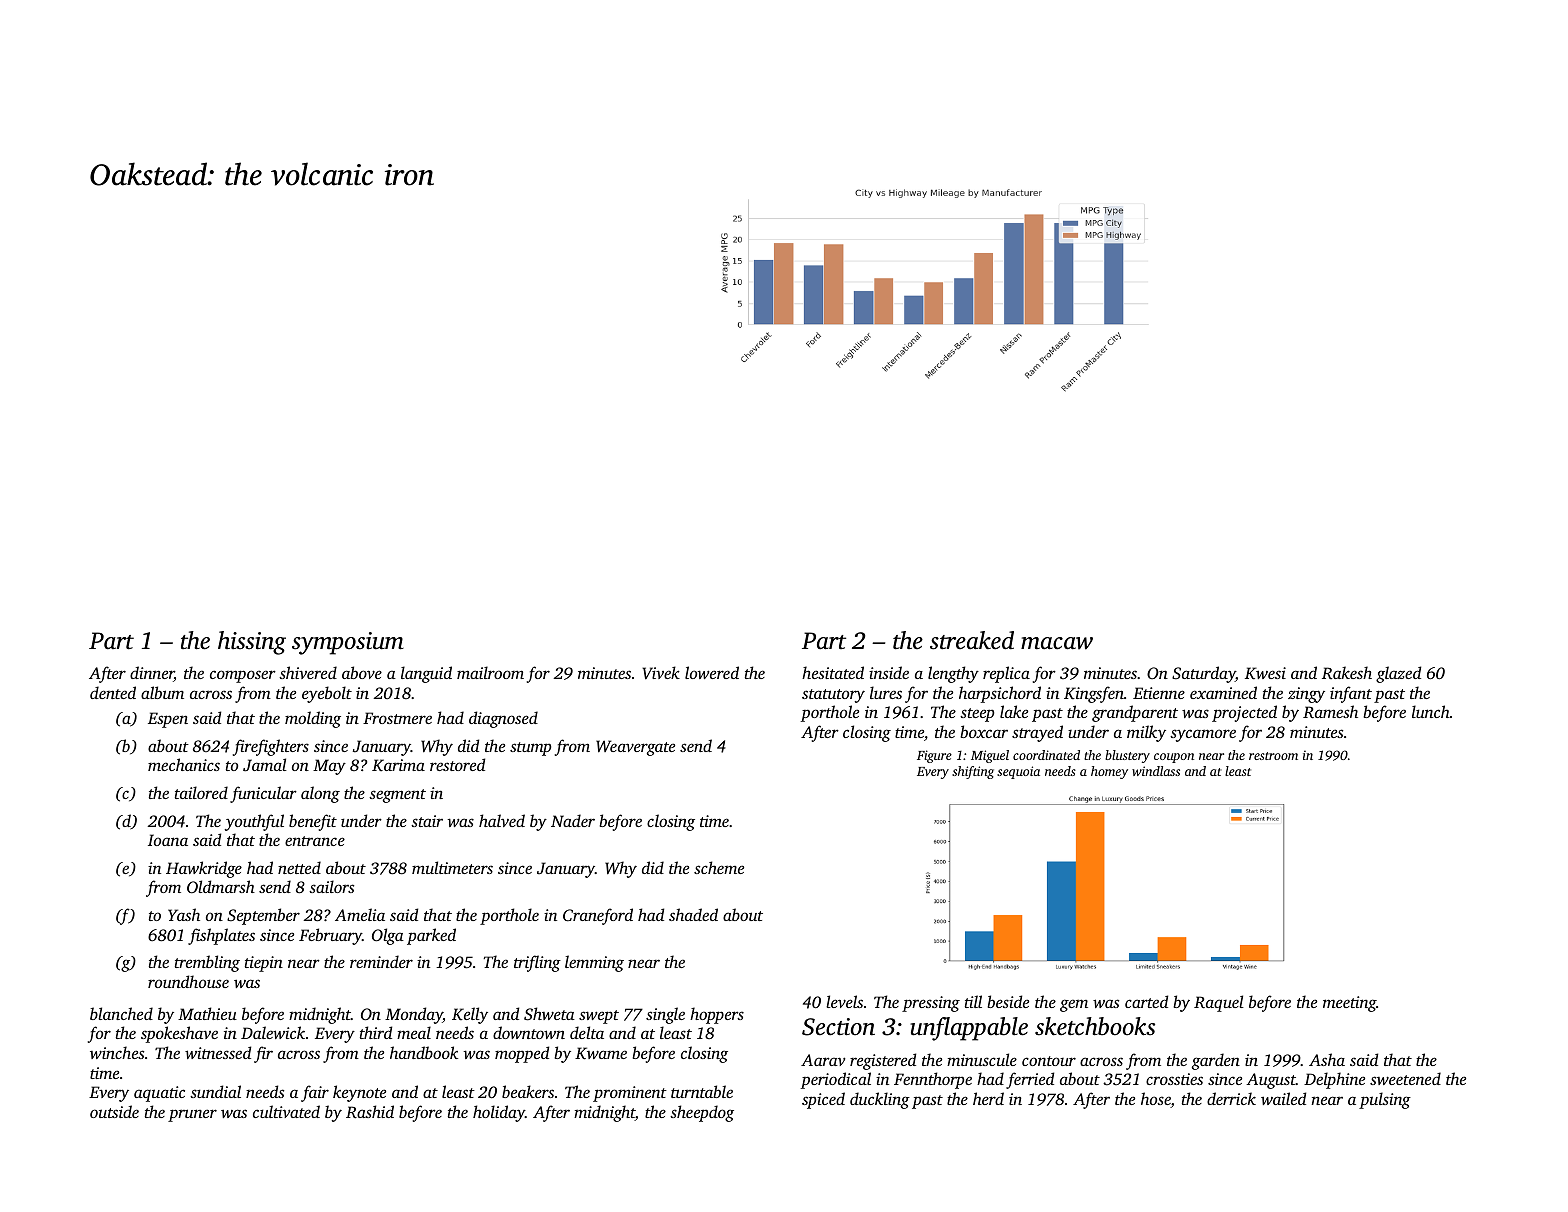 The height and width of the document is (1212, 1568). I want to click on keynote, so click(359, 1093).
